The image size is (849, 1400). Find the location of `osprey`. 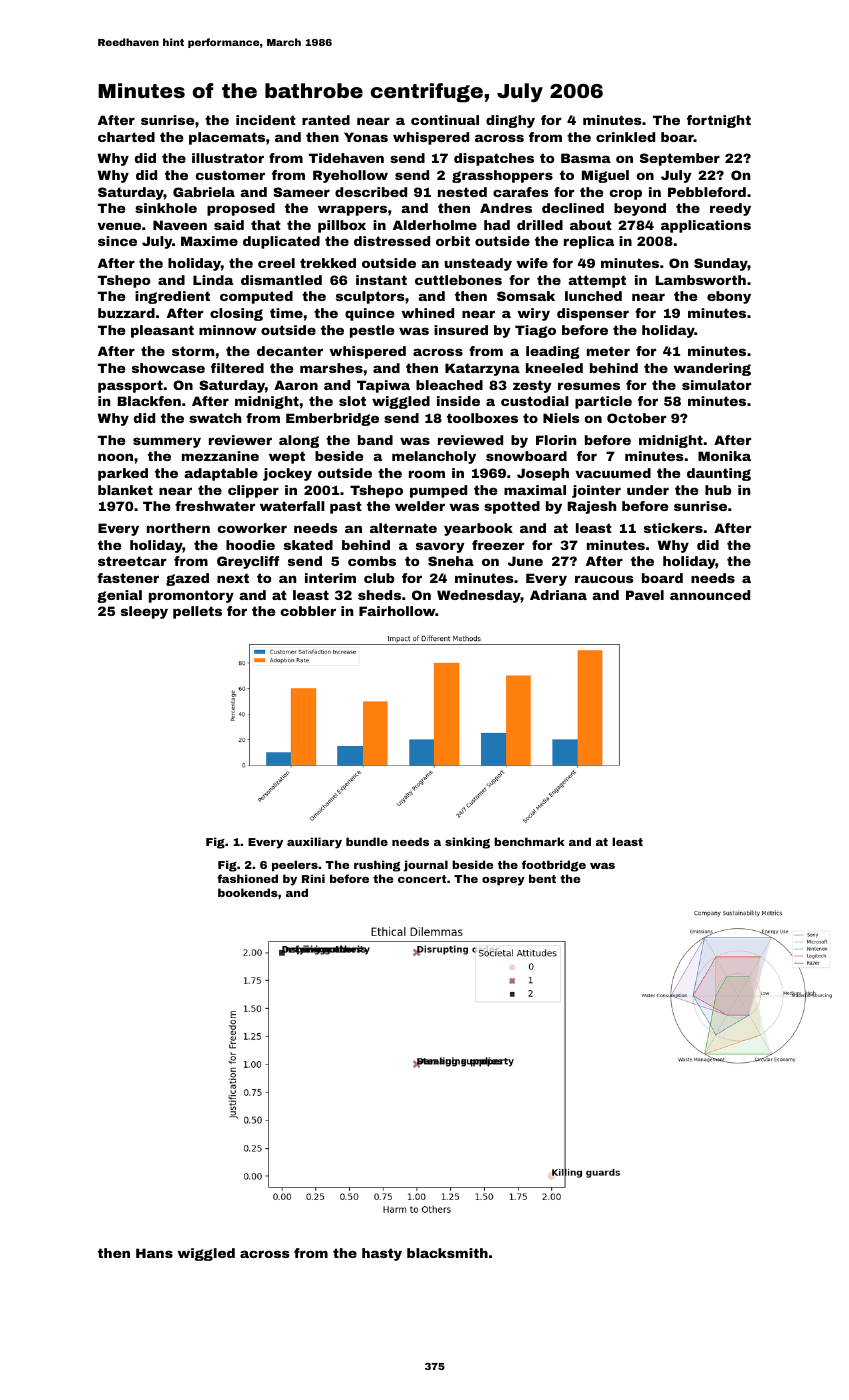

osprey is located at coordinates (503, 881).
